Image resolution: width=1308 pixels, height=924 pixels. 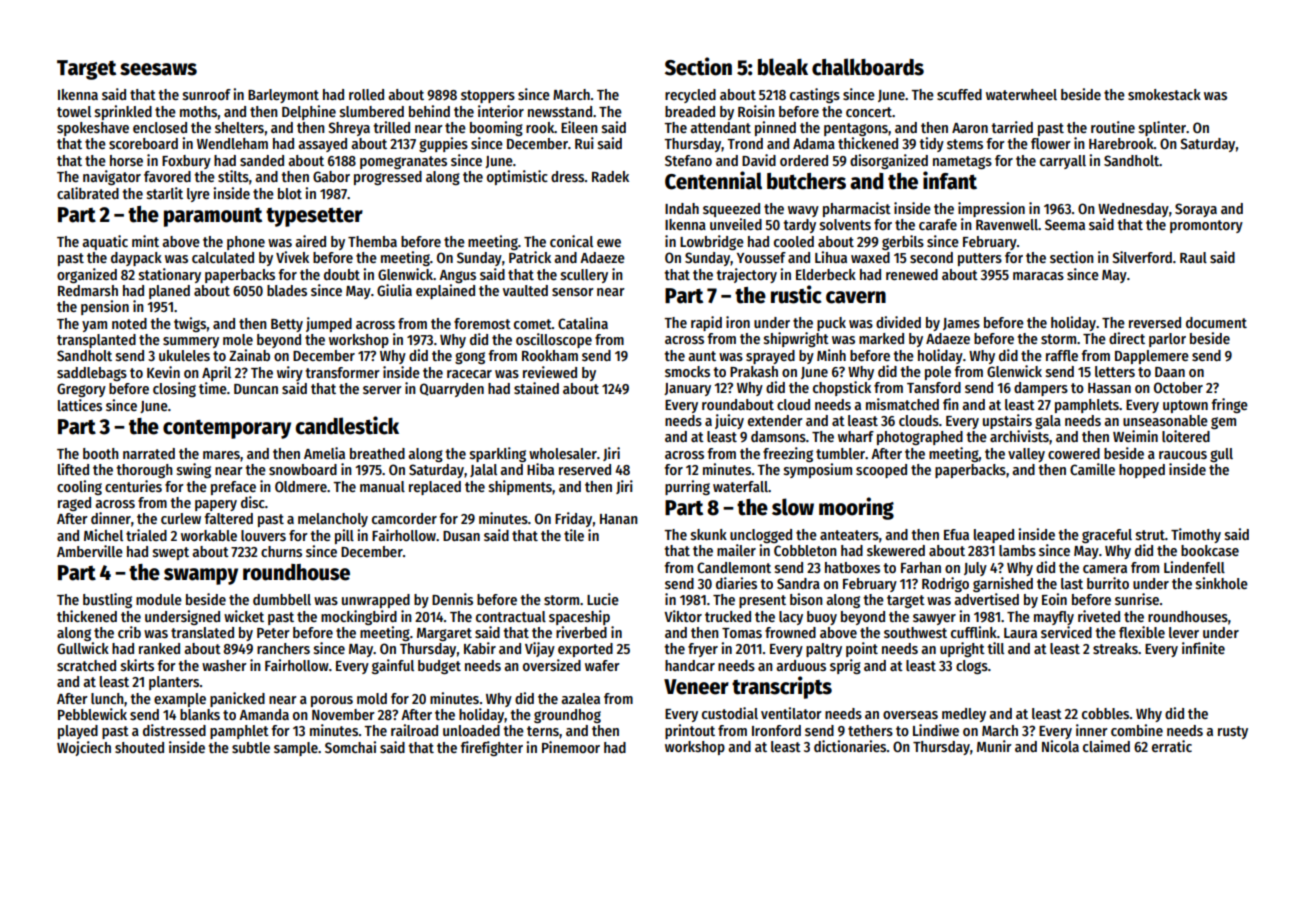 I want to click on sensor, so click(x=573, y=292).
